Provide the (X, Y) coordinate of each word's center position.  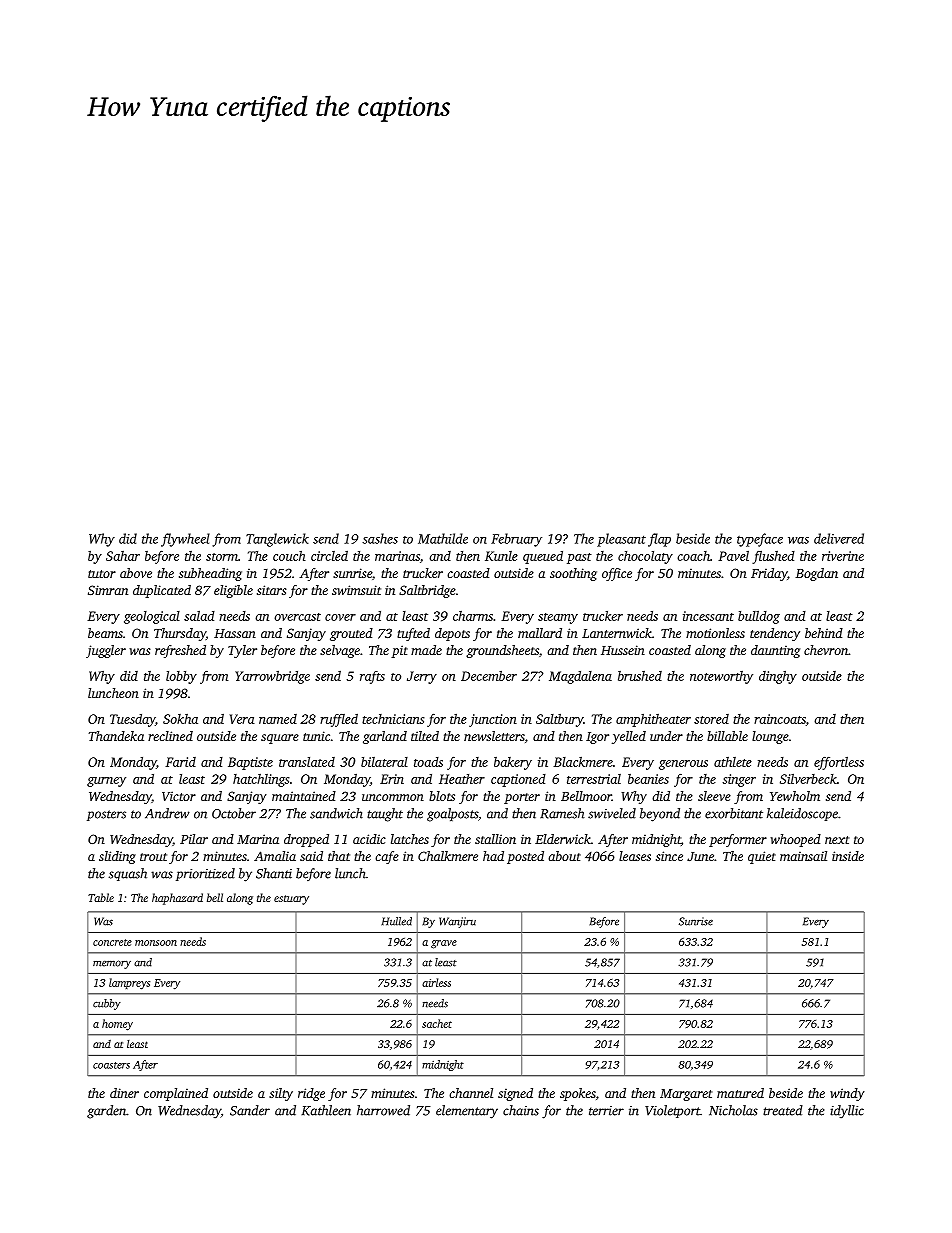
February (516, 540)
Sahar (123, 556)
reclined (170, 736)
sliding (117, 857)
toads (428, 762)
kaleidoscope (802, 814)
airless (436, 982)
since (669, 856)
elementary (467, 1112)
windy (847, 1094)
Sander (250, 1110)
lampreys (129, 984)
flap (659, 540)
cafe (387, 857)
